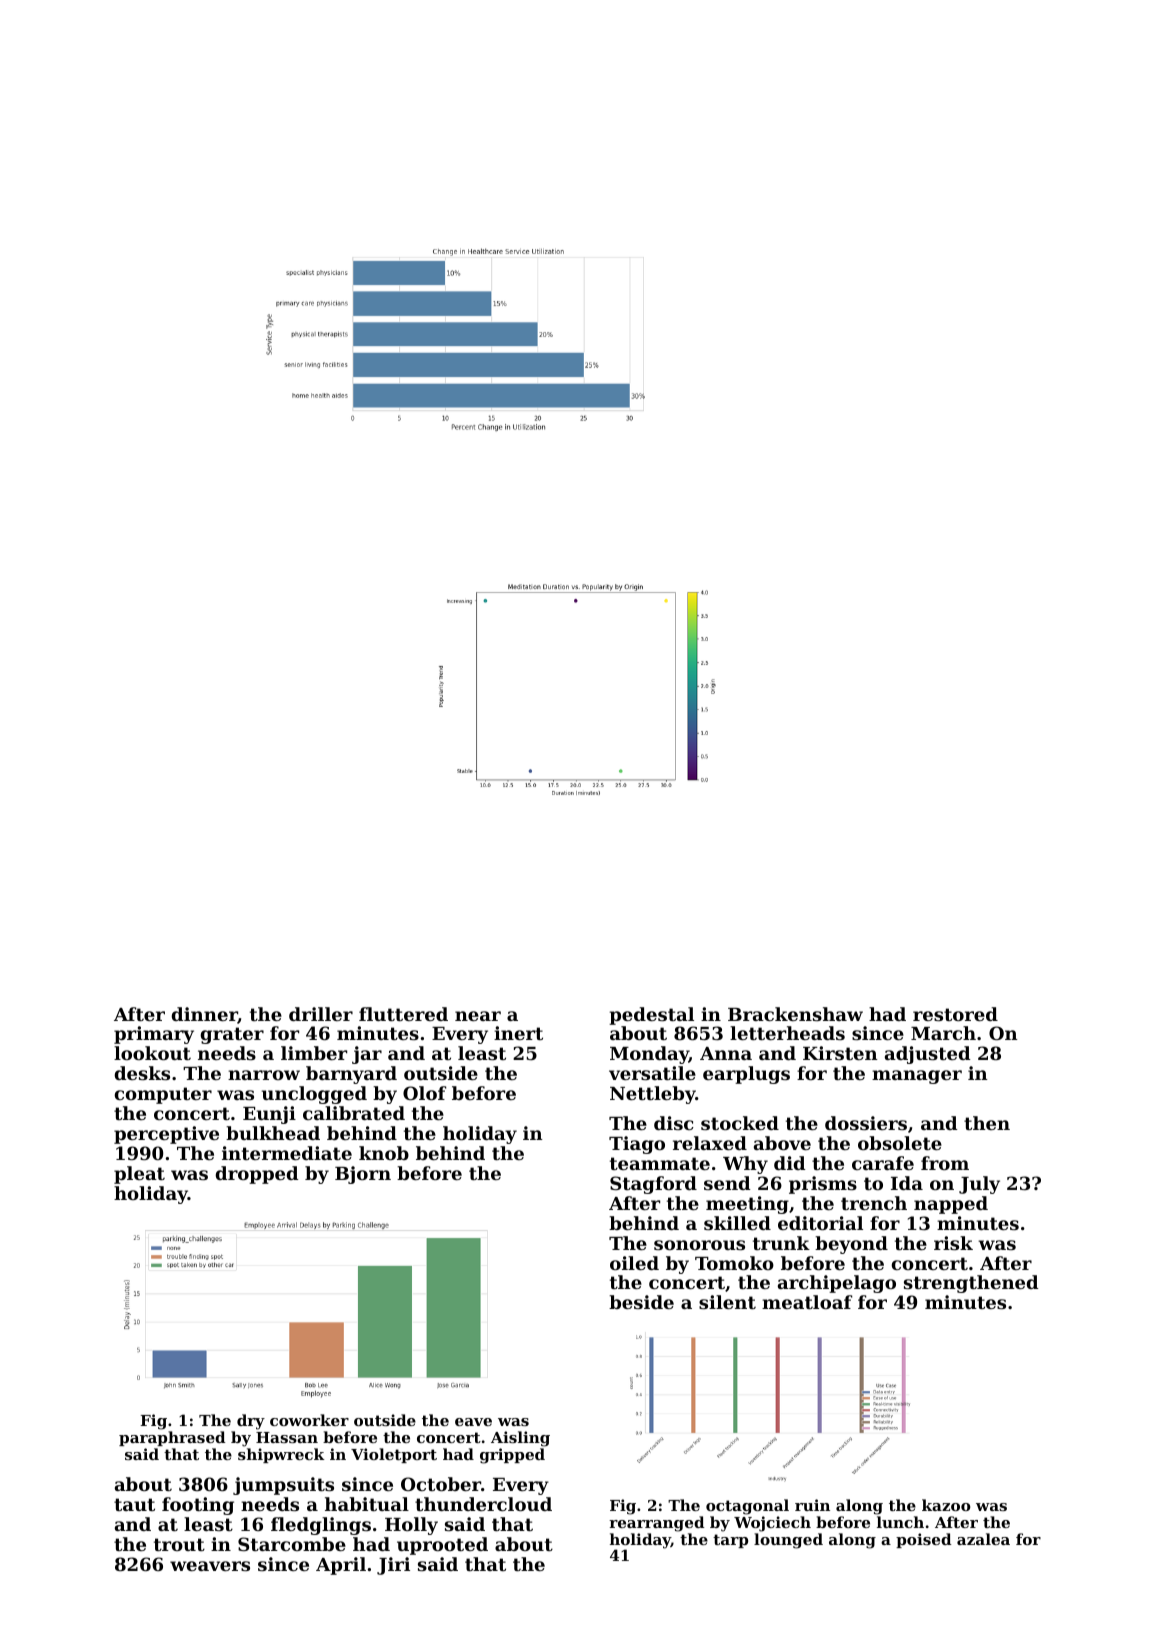  I want to click on meatloaf, so click(807, 1302).
